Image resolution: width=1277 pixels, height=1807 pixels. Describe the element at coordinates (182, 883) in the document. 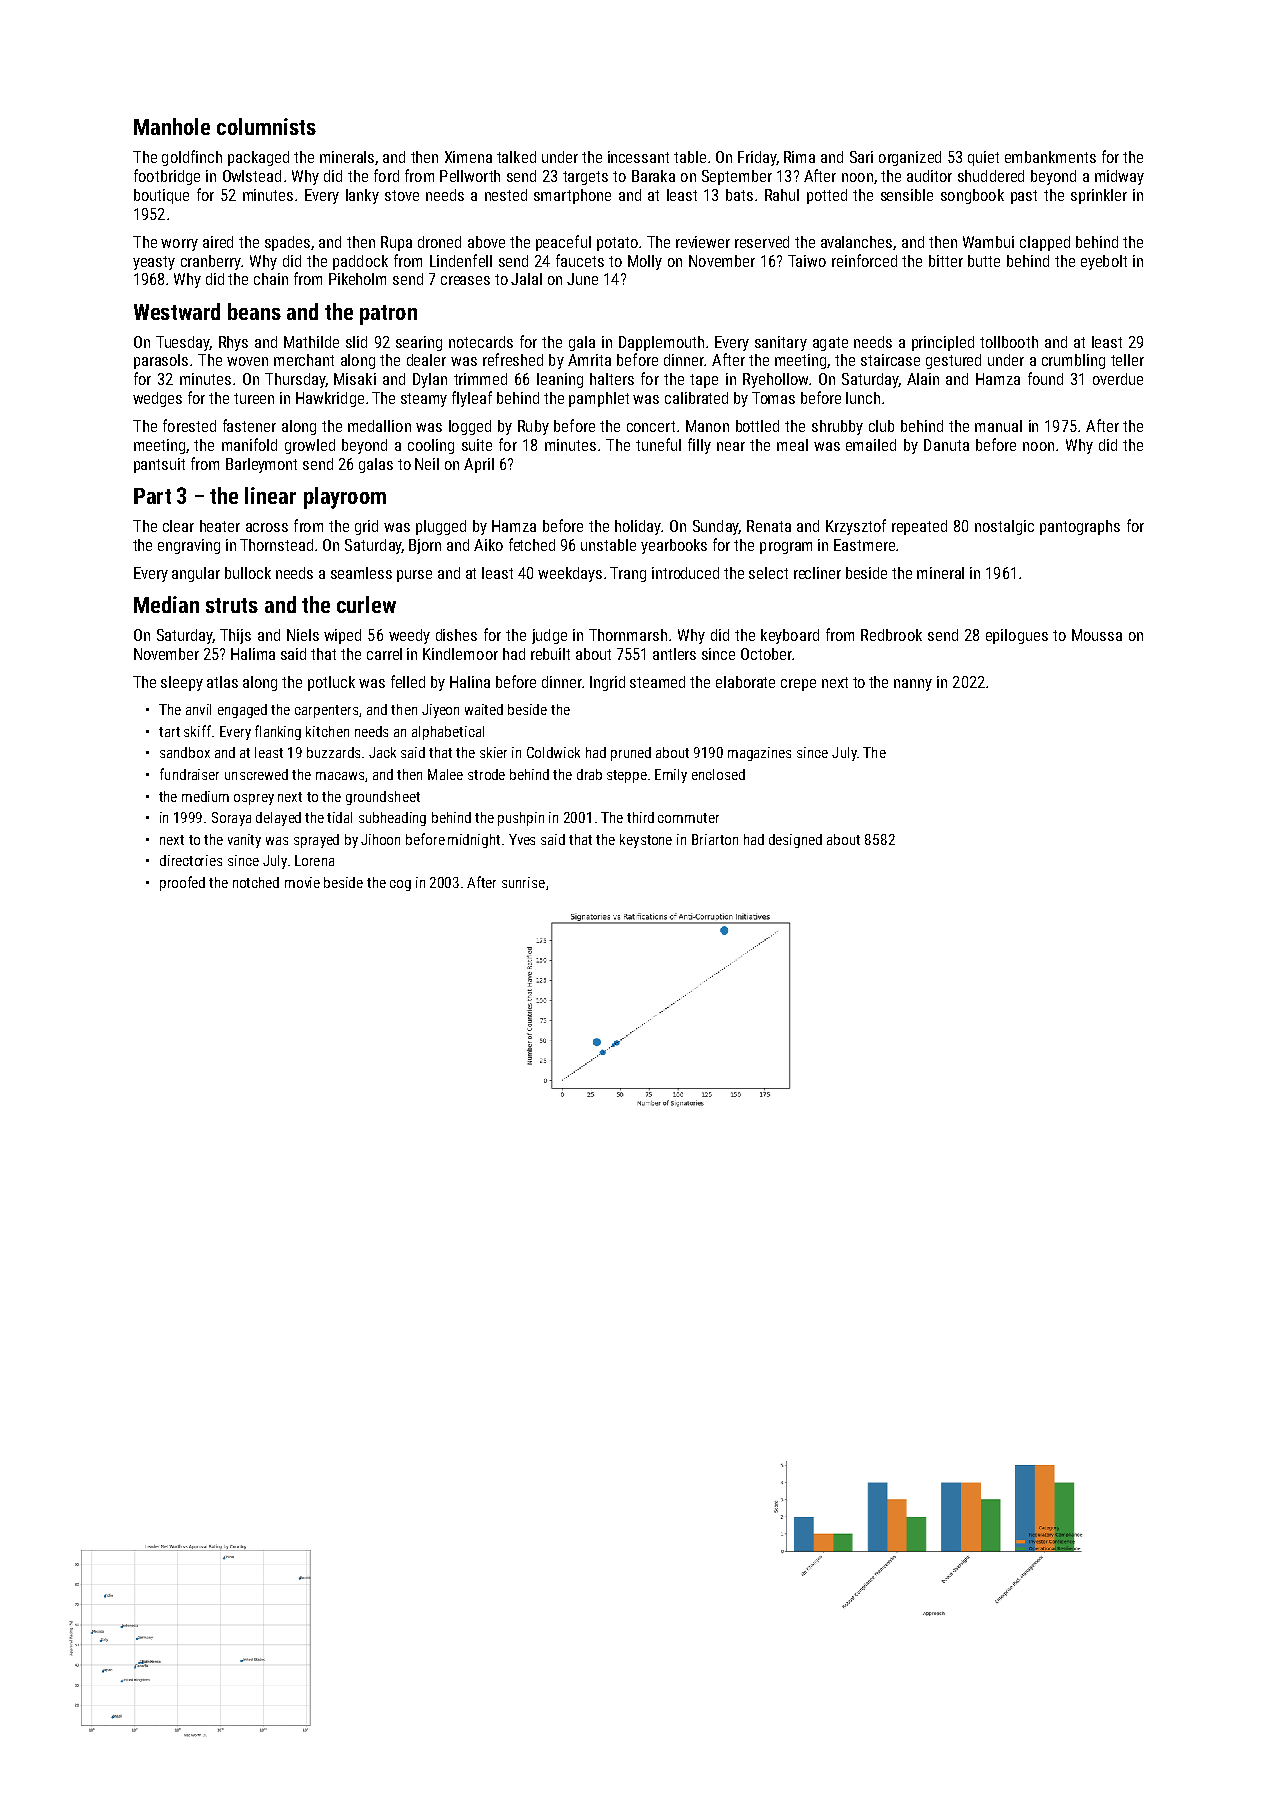

I see `proofed` at that location.
